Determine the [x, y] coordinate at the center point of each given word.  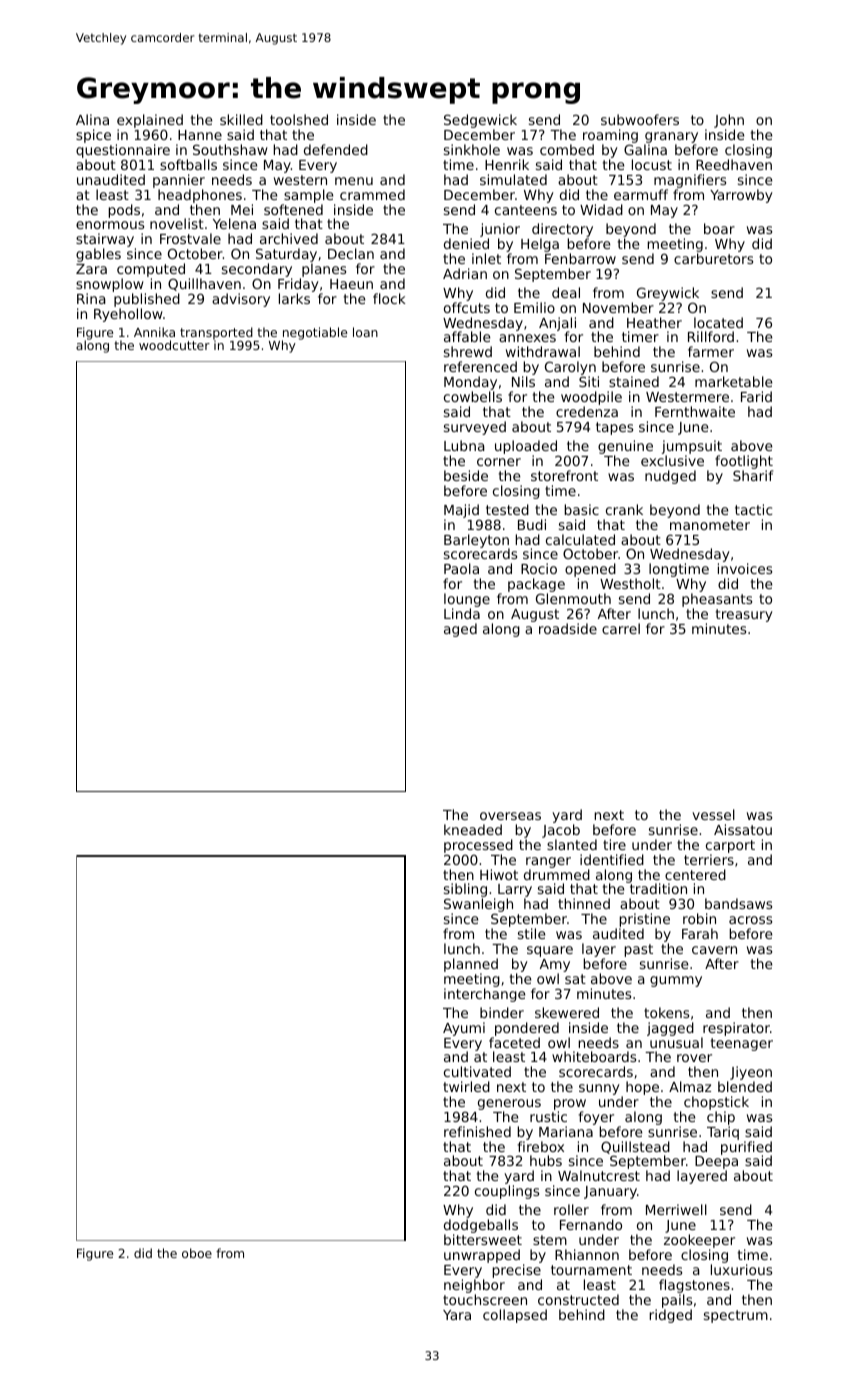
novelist [177, 223]
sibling [465, 891]
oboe [197, 1253]
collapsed [515, 1316]
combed [567, 149]
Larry [515, 891]
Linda [462, 613]
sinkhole [472, 149]
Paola [461, 568]
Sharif [753, 475]
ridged [670, 1316]
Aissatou [743, 829]
